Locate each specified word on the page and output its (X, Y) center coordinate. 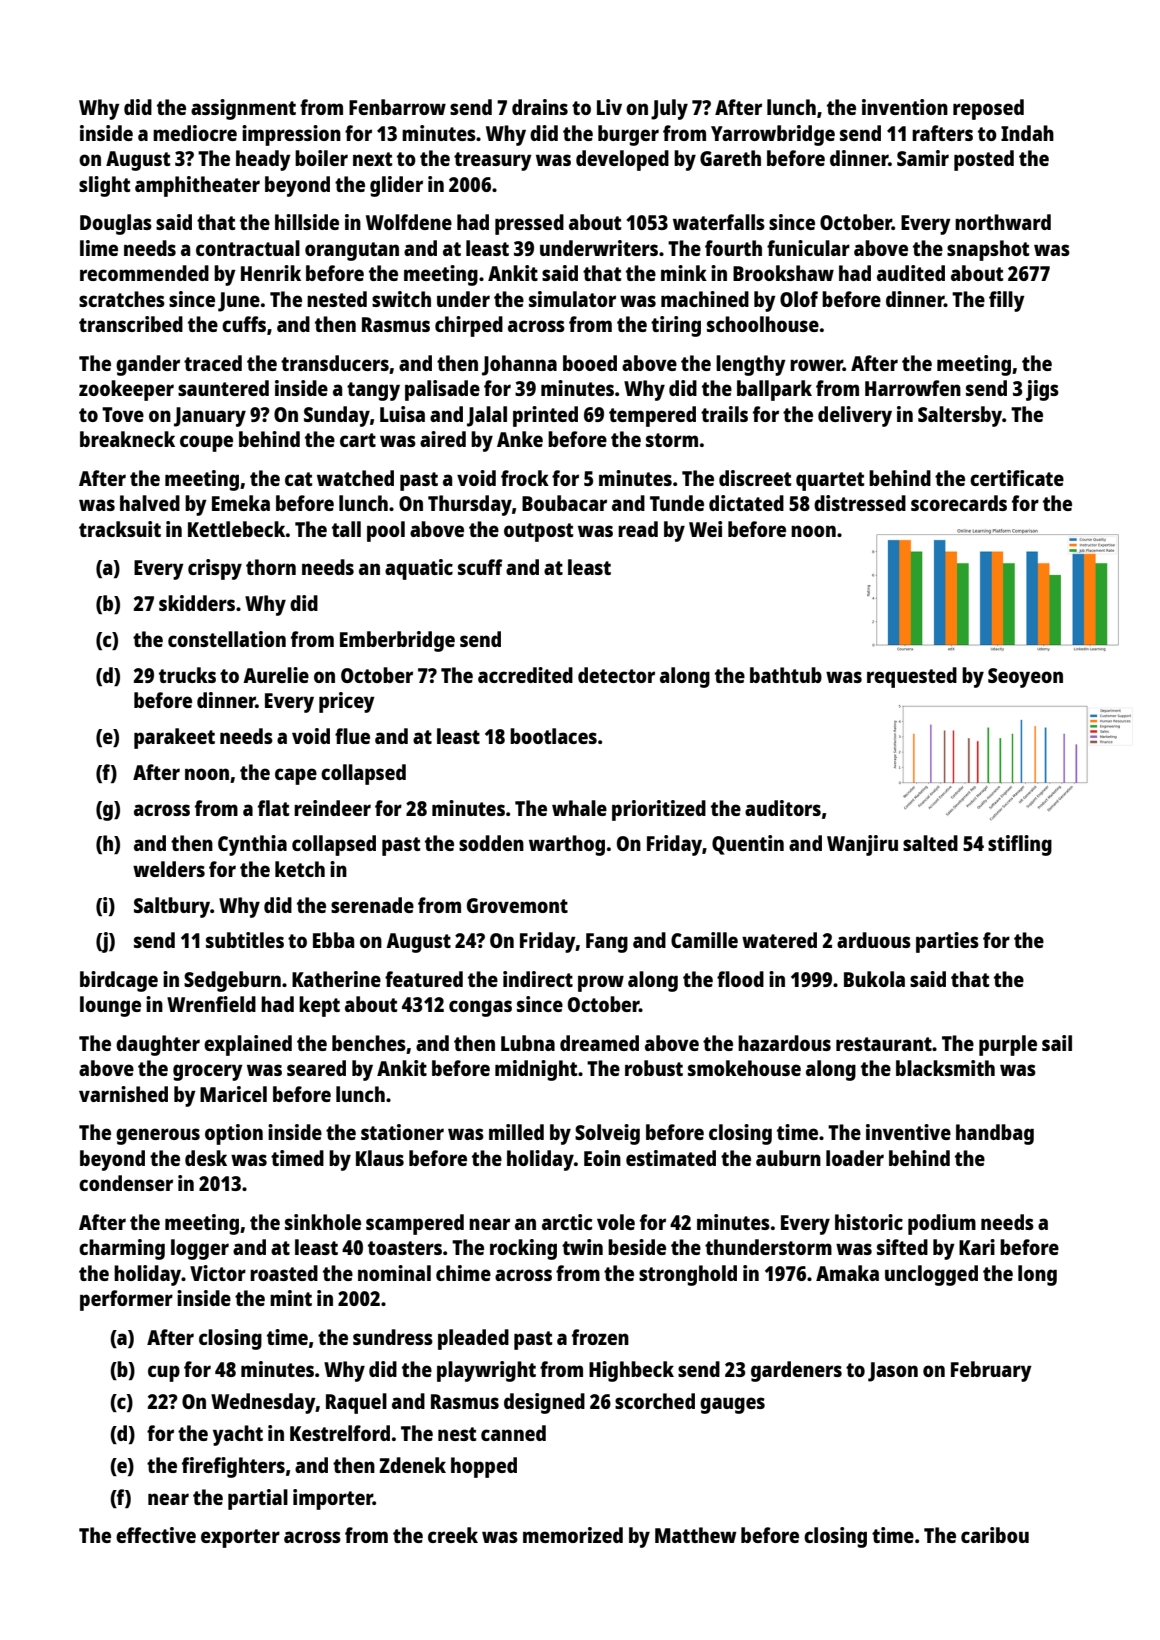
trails (724, 414)
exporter (240, 1538)
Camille (704, 940)
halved (150, 503)
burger (628, 135)
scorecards (959, 503)
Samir (923, 158)
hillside (307, 222)
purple (1008, 1045)
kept (319, 1006)
